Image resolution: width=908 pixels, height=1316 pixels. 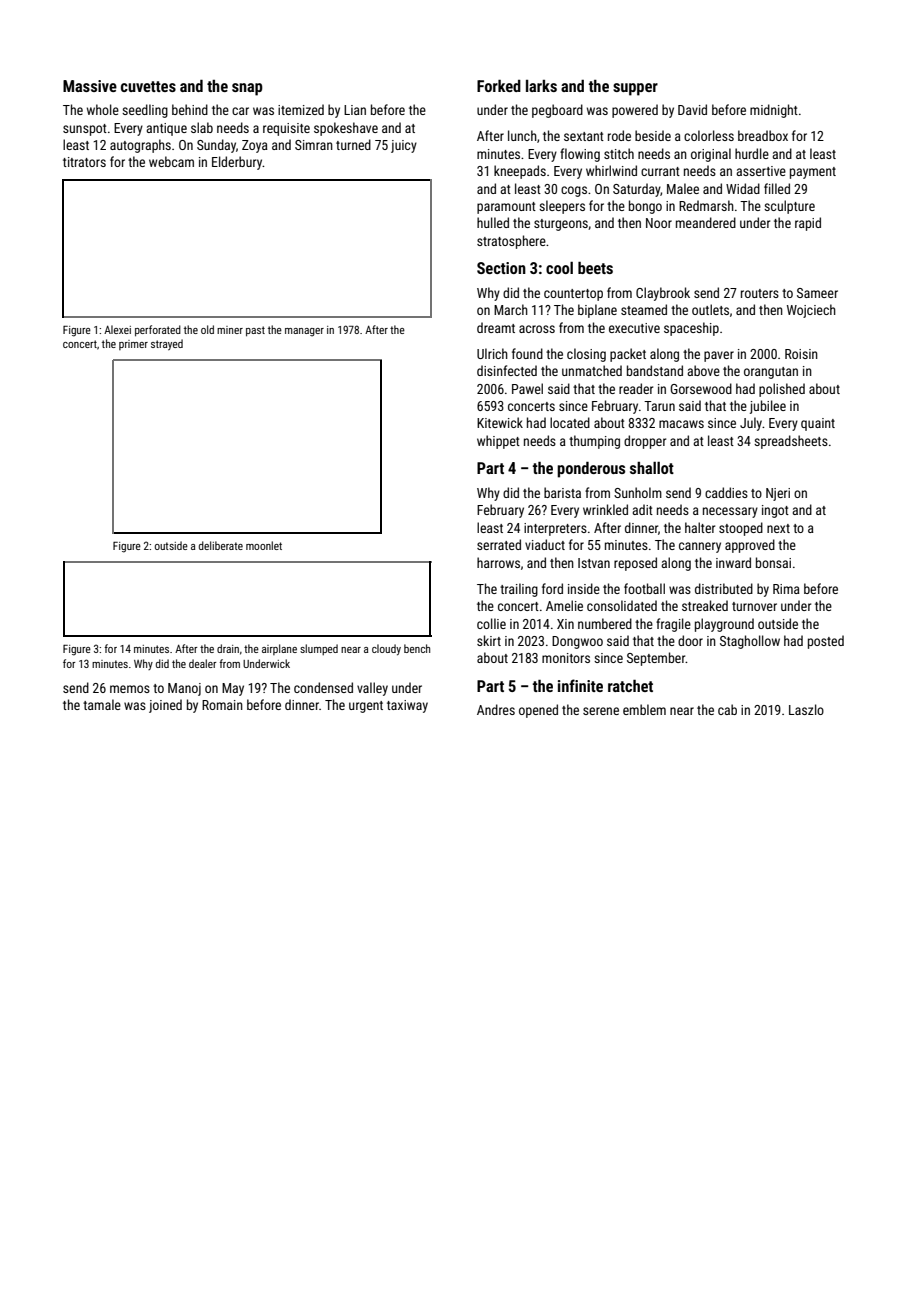 I want to click on rapid, so click(x=808, y=224).
